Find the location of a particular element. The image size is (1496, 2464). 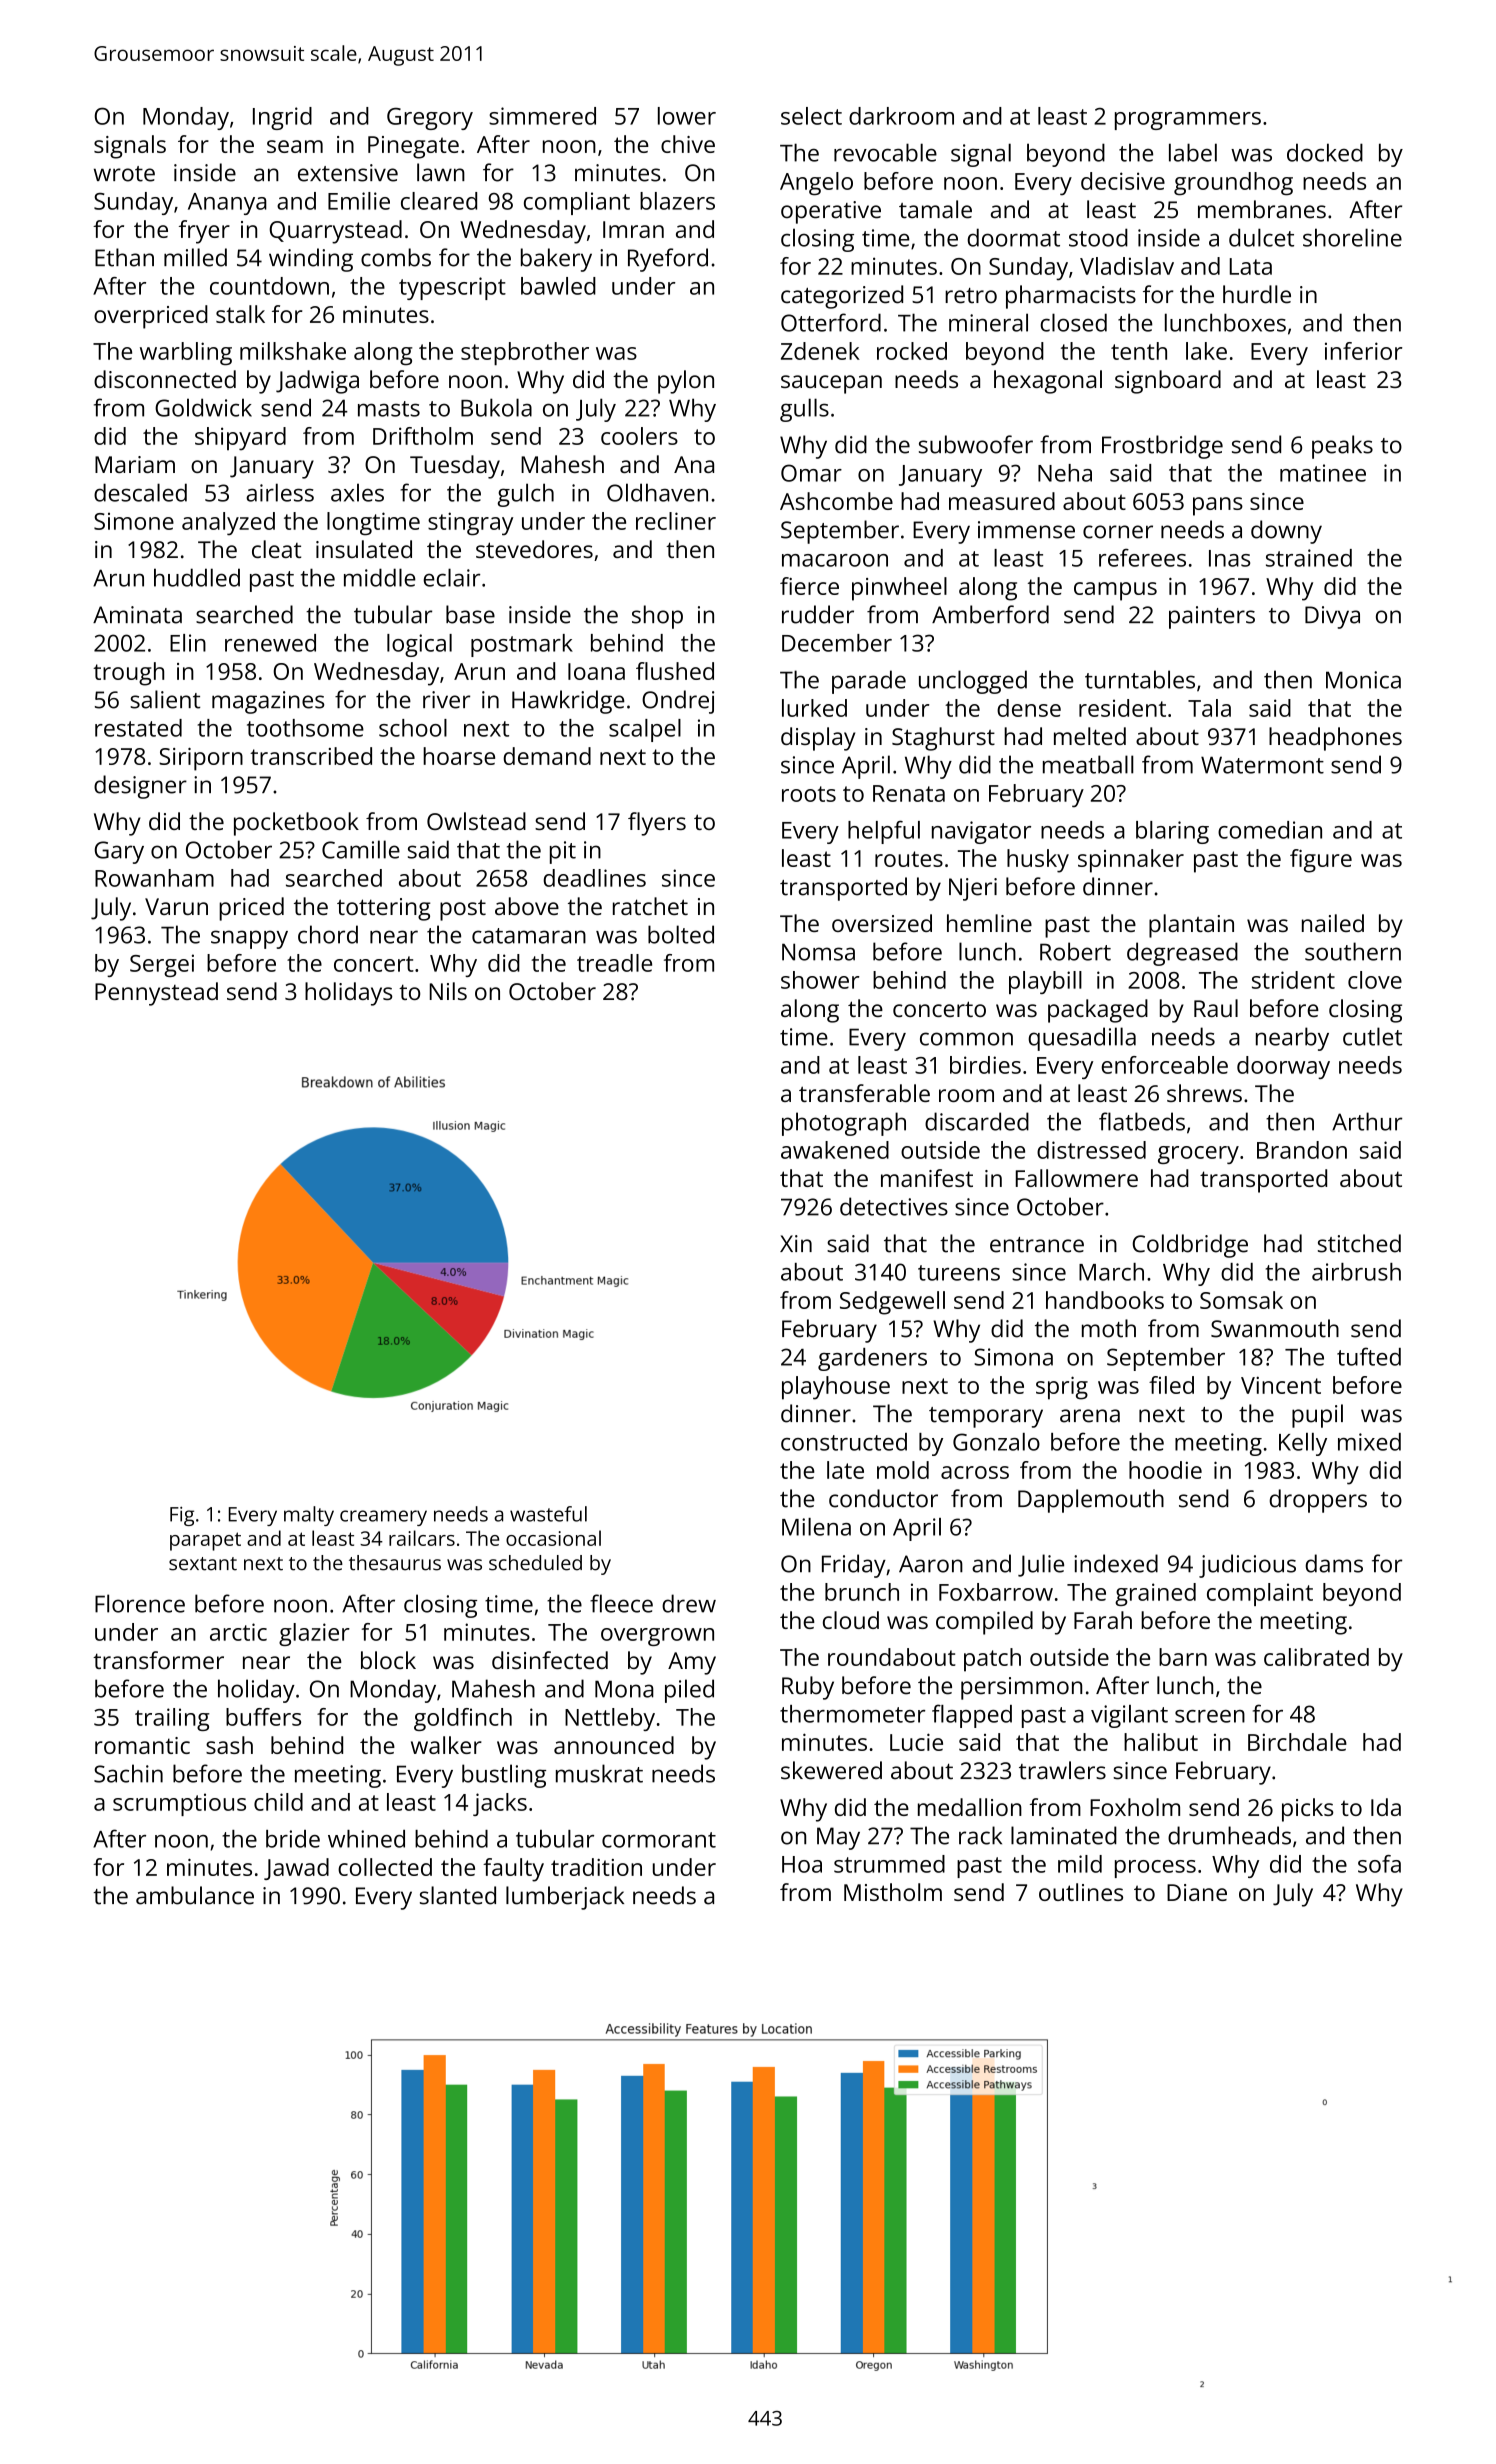

hemline is located at coordinates (989, 923).
